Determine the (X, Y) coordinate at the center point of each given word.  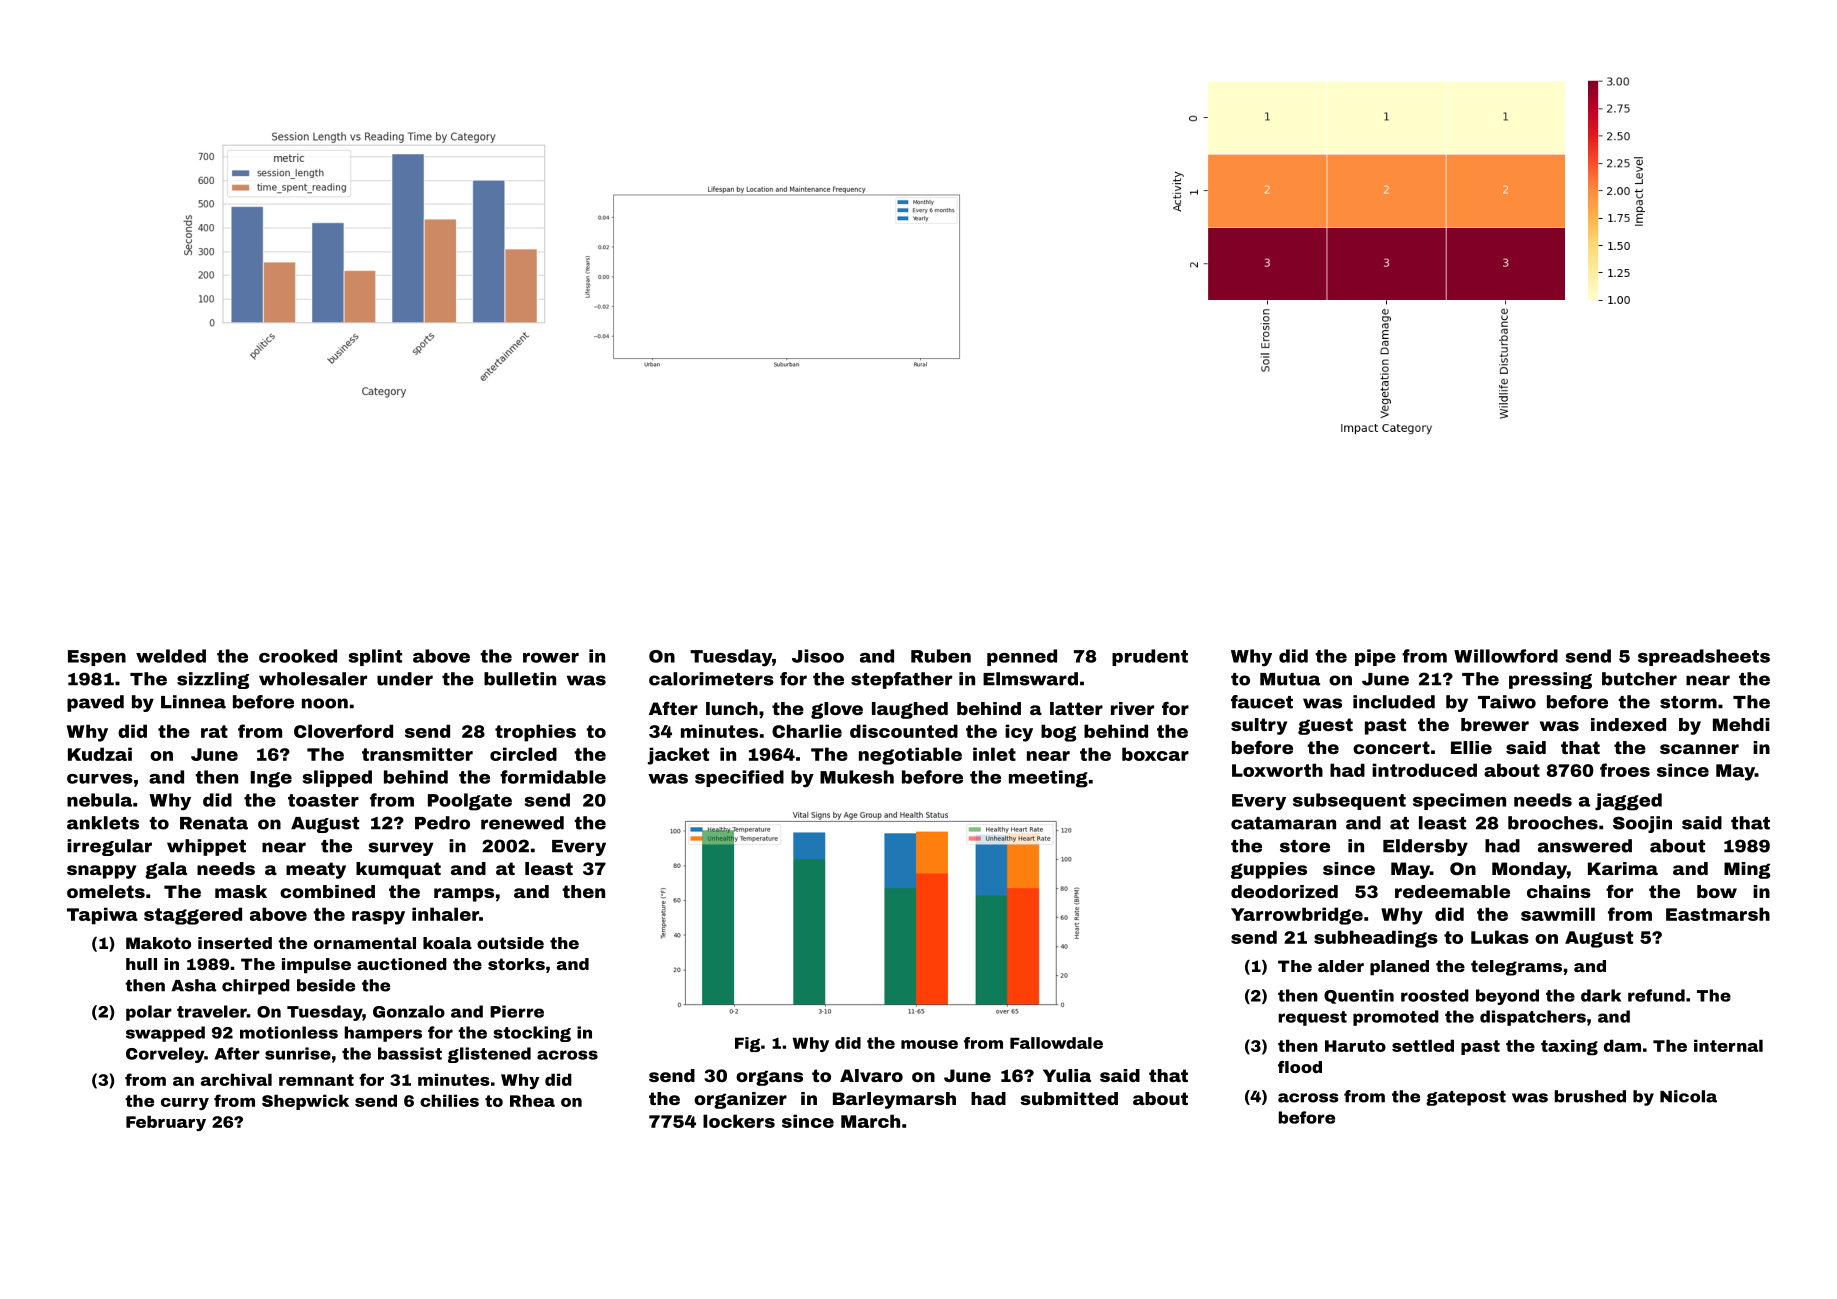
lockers (739, 1121)
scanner (1699, 749)
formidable (553, 777)
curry (185, 1104)
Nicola (1688, 1096)
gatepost (1466, 1098)
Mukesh (857, 777)
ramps (464, 895)
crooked (298, 656)
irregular (109, 847)
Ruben (941, 656)
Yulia (1067, 1075)
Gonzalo (409, 1011)
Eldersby (1425, 847)
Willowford (1506, 656)
